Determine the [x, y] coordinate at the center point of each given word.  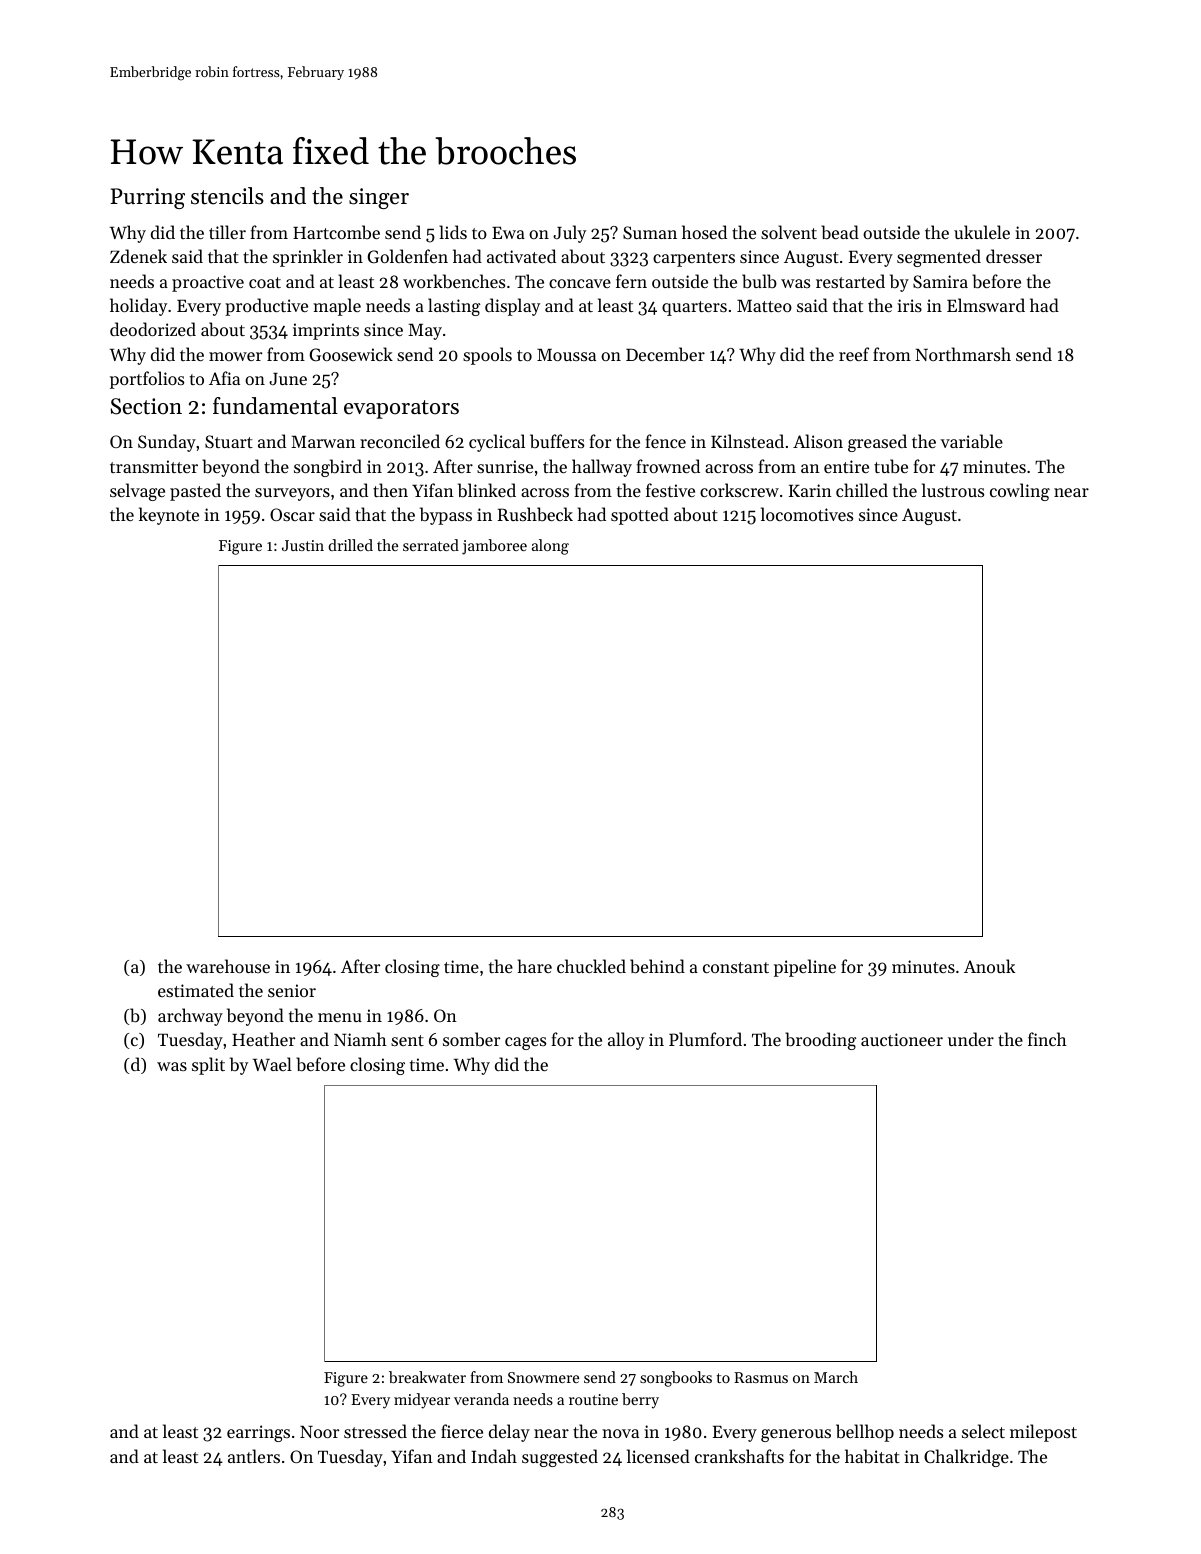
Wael [272, 1064]
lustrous [953, 490]
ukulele [982, 232]
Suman [650, 232]
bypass [446, 516]
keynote [169, 516]
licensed [658, 1456]
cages [525, 1043]
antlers [254, 1456]
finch [1047, 1039]
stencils [227, 196]
